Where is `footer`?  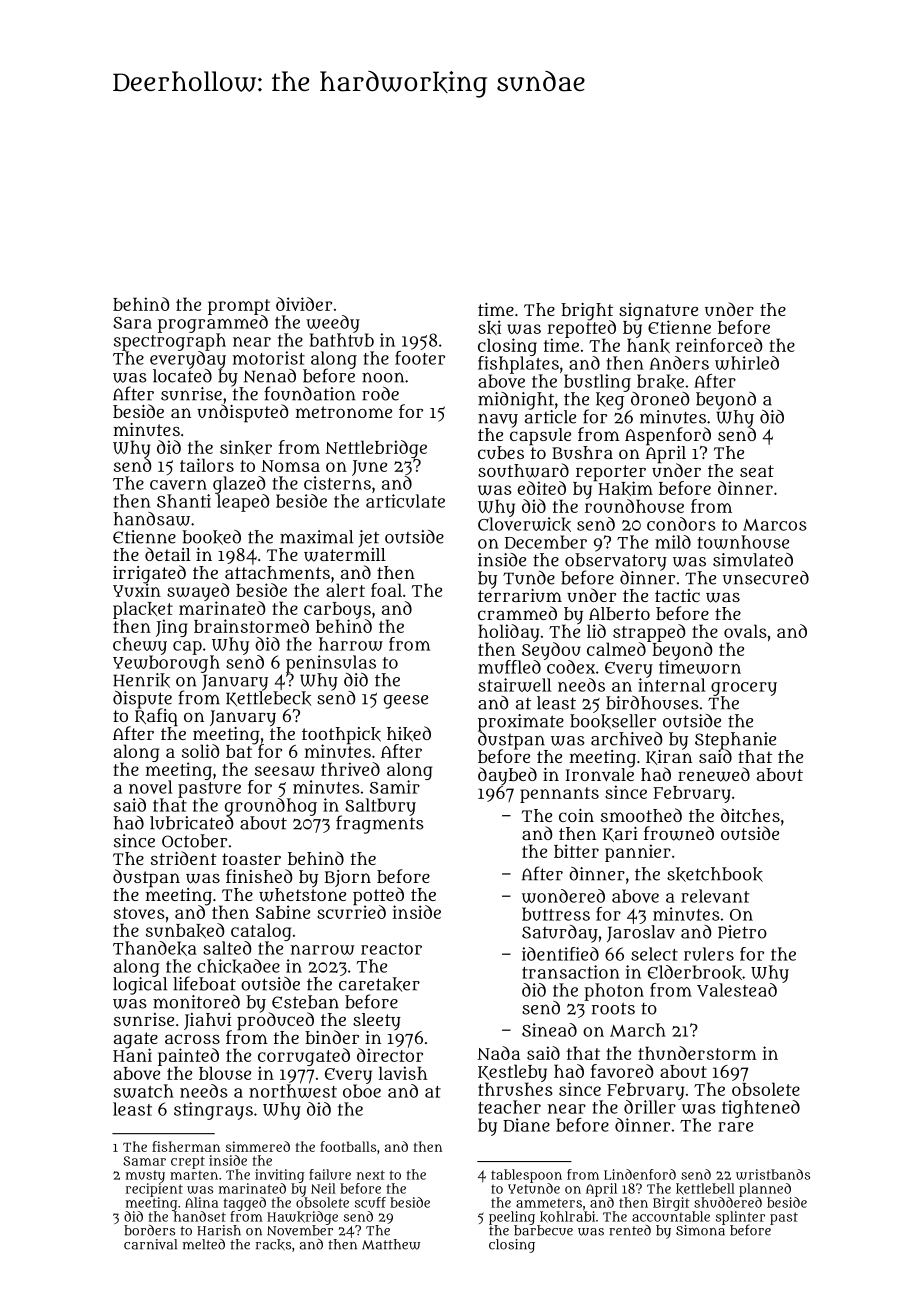
footer is located at coordinates (420, 358).
